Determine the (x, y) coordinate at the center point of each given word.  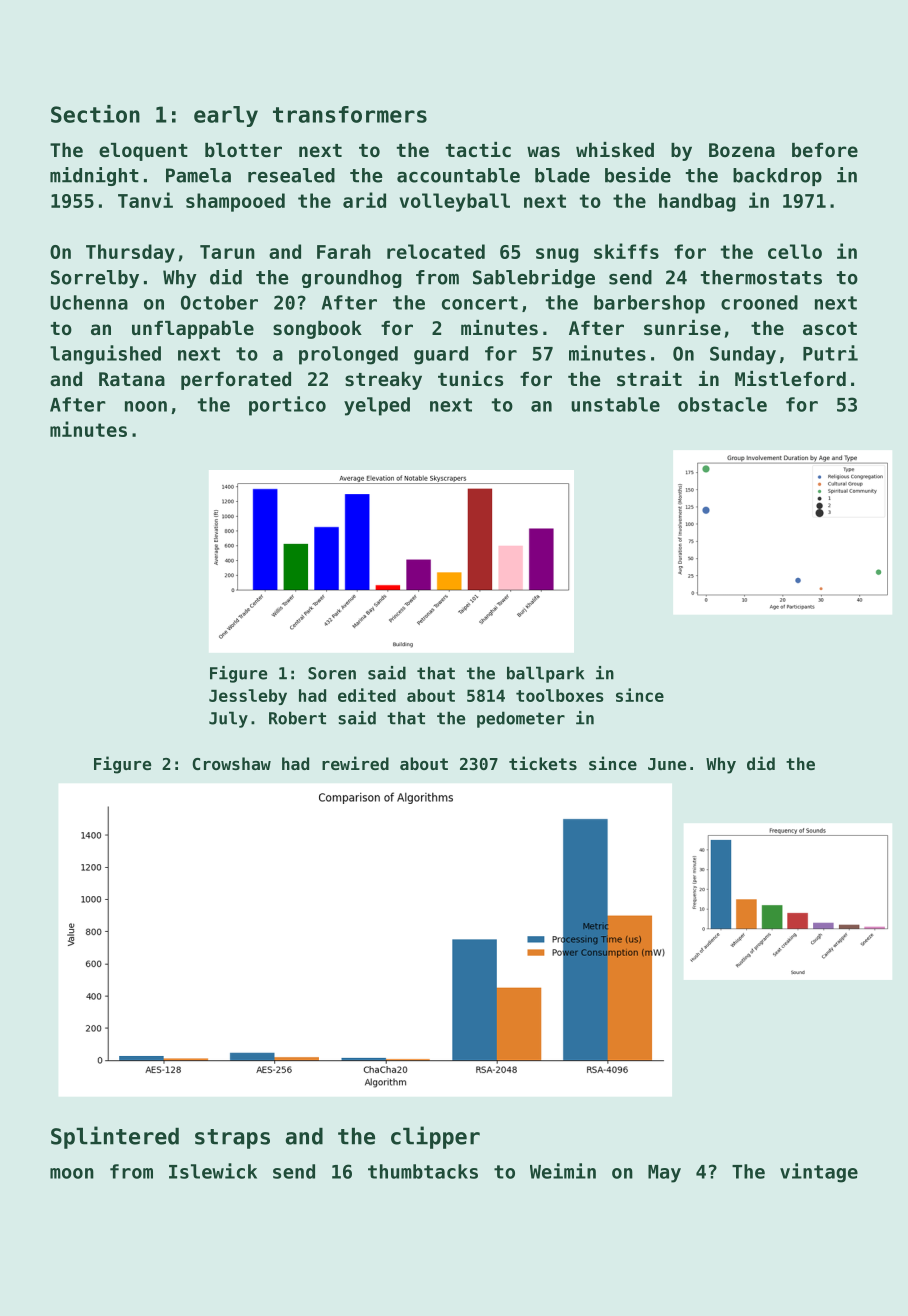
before (825, 150)
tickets (543, 763)
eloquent (143, 152)
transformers (350, 114)
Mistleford (790, 378)
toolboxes (560, 695)
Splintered (115, 1137)
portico (287, 406)
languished (105, 355)
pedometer (521, 719)
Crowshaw (231, 763)
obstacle (722, 404)
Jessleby (248, 697)
